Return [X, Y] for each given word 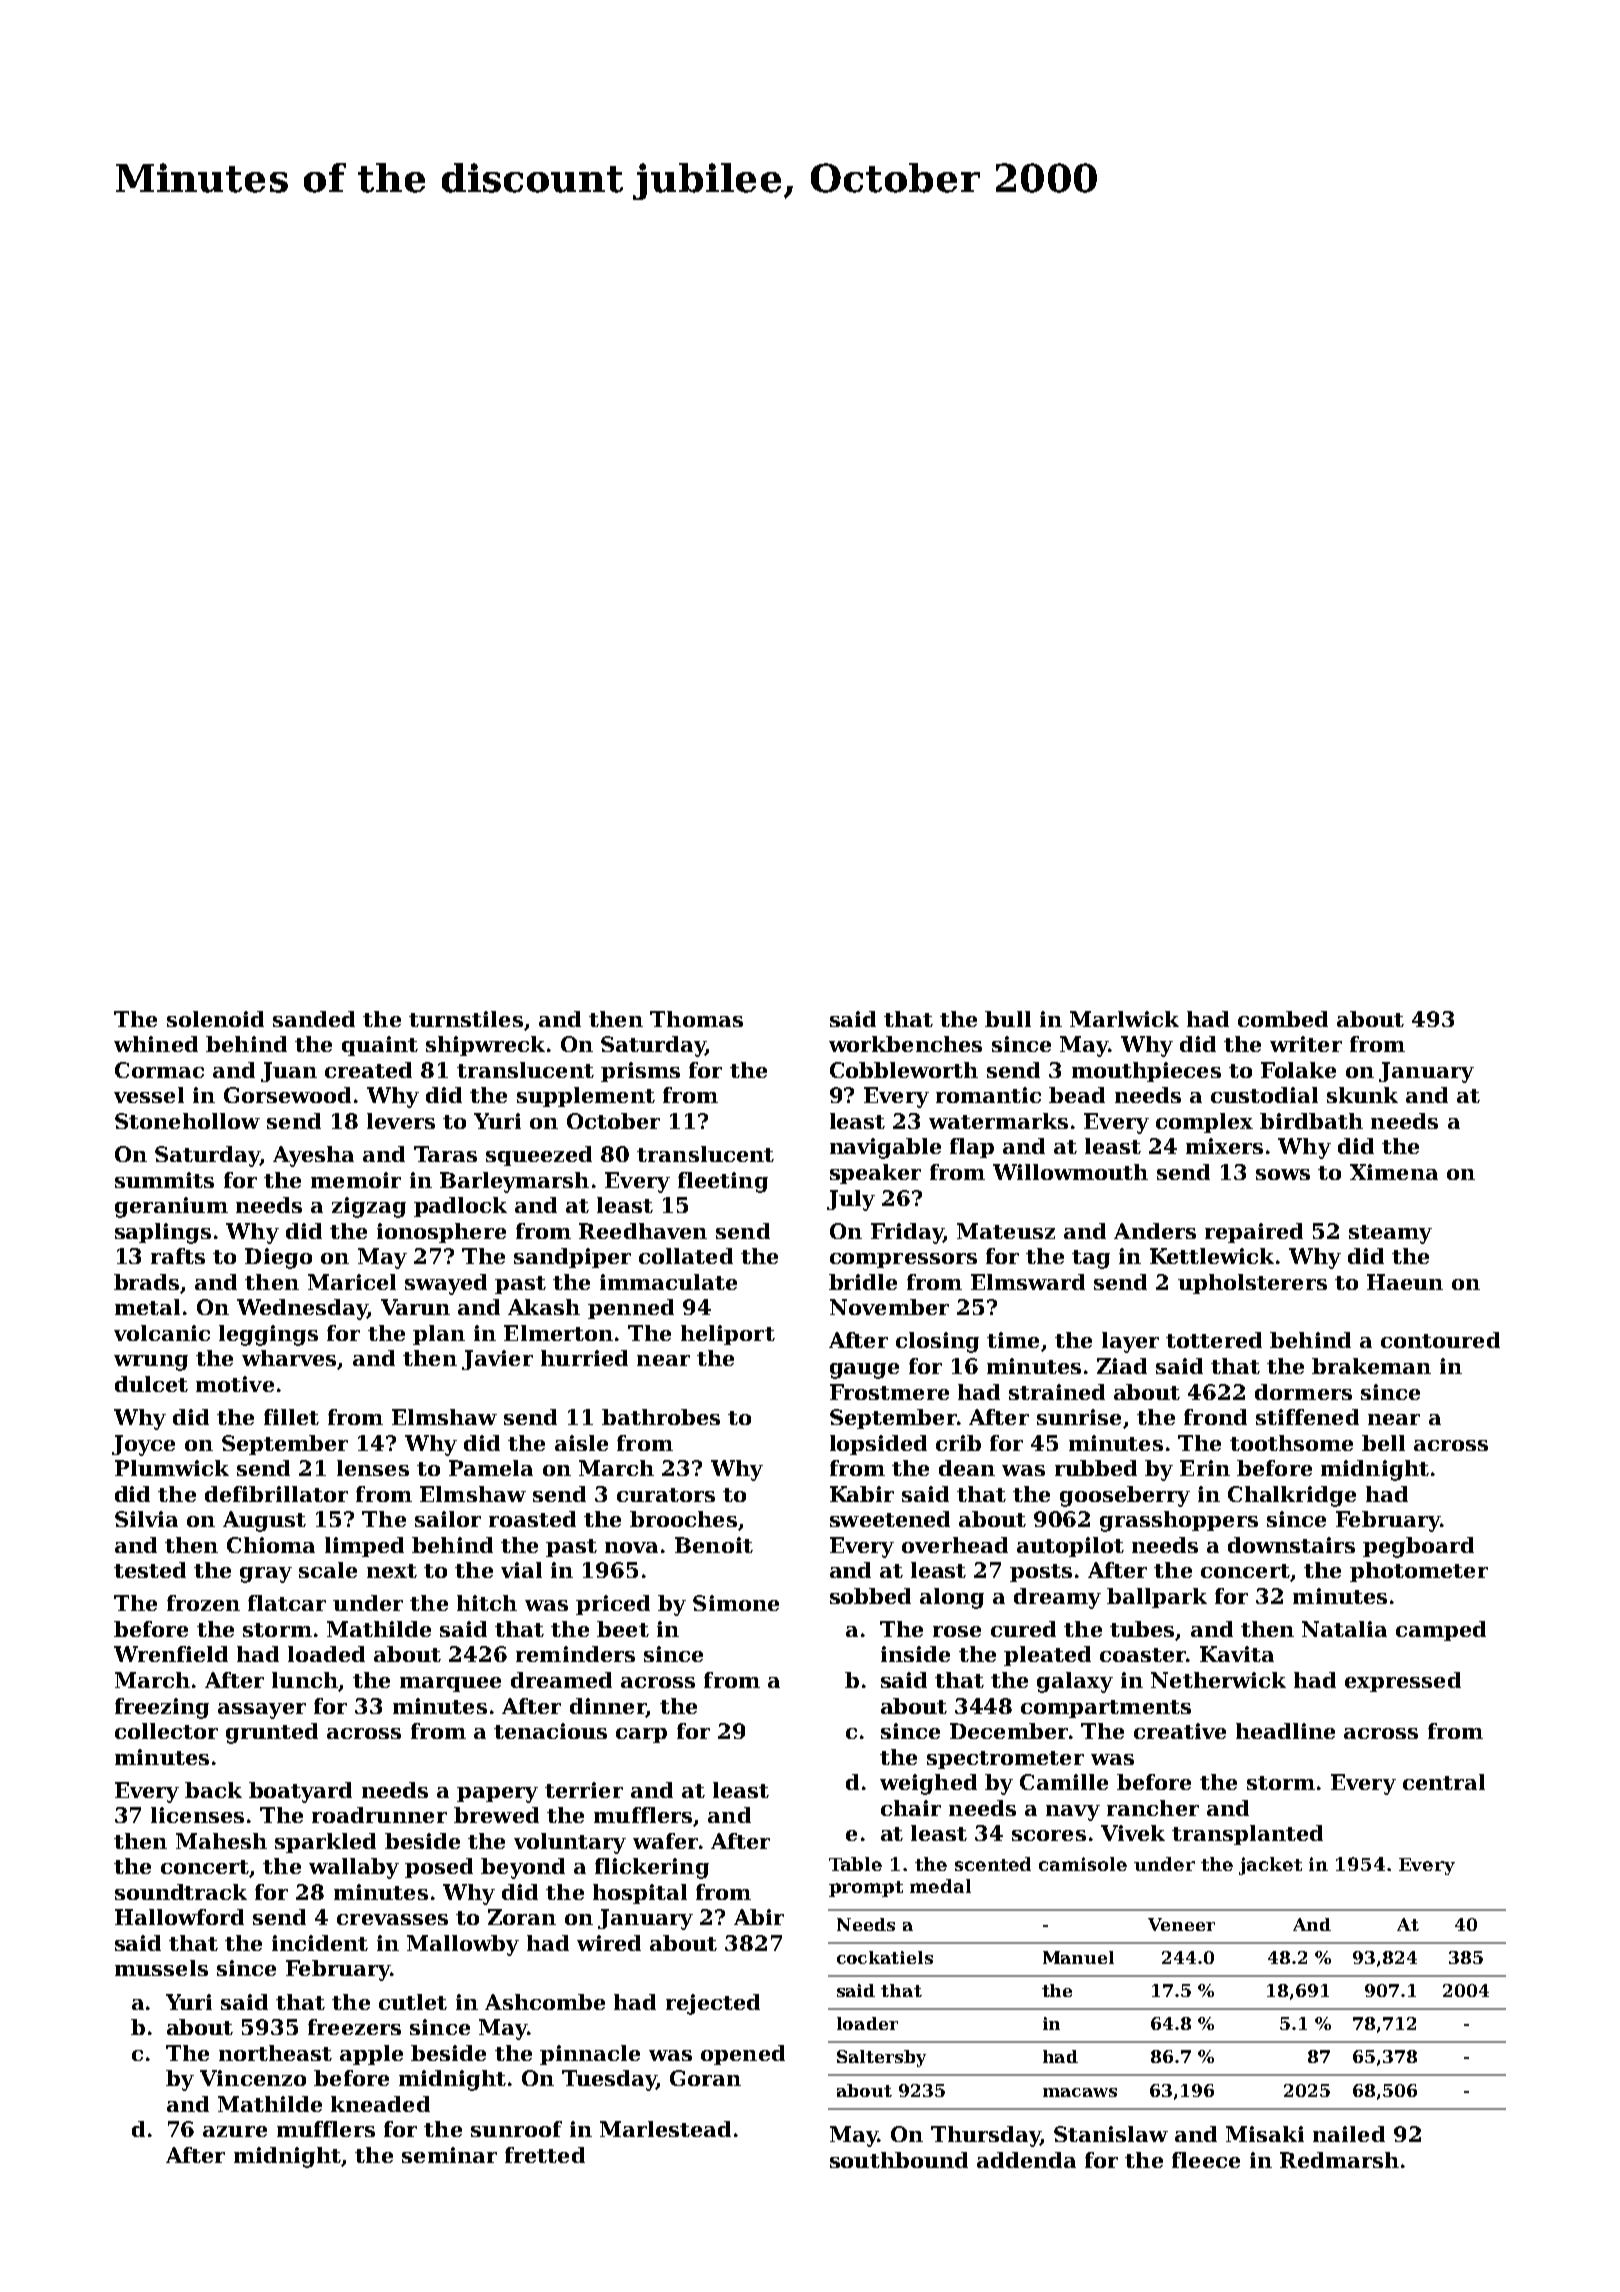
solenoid [215, 1019]
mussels [161, 1968]
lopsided [878, 1445]
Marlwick [1124, 1019]
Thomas [696, 1019]
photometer [1419, 1572]
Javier [497, 1360]
